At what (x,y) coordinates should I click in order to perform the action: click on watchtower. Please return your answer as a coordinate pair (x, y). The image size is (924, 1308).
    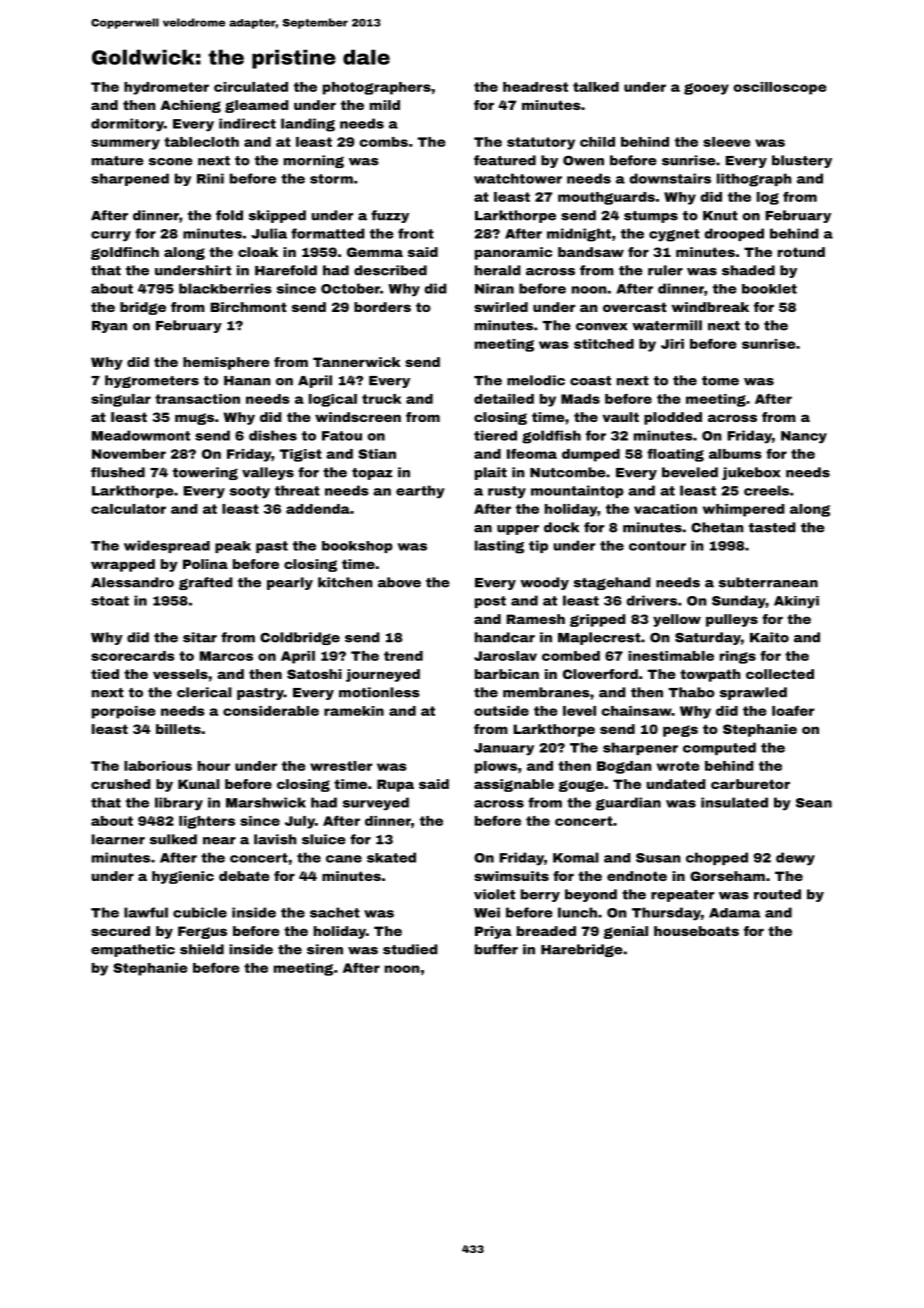
    Looking at the image, I should click on (518, 178).
